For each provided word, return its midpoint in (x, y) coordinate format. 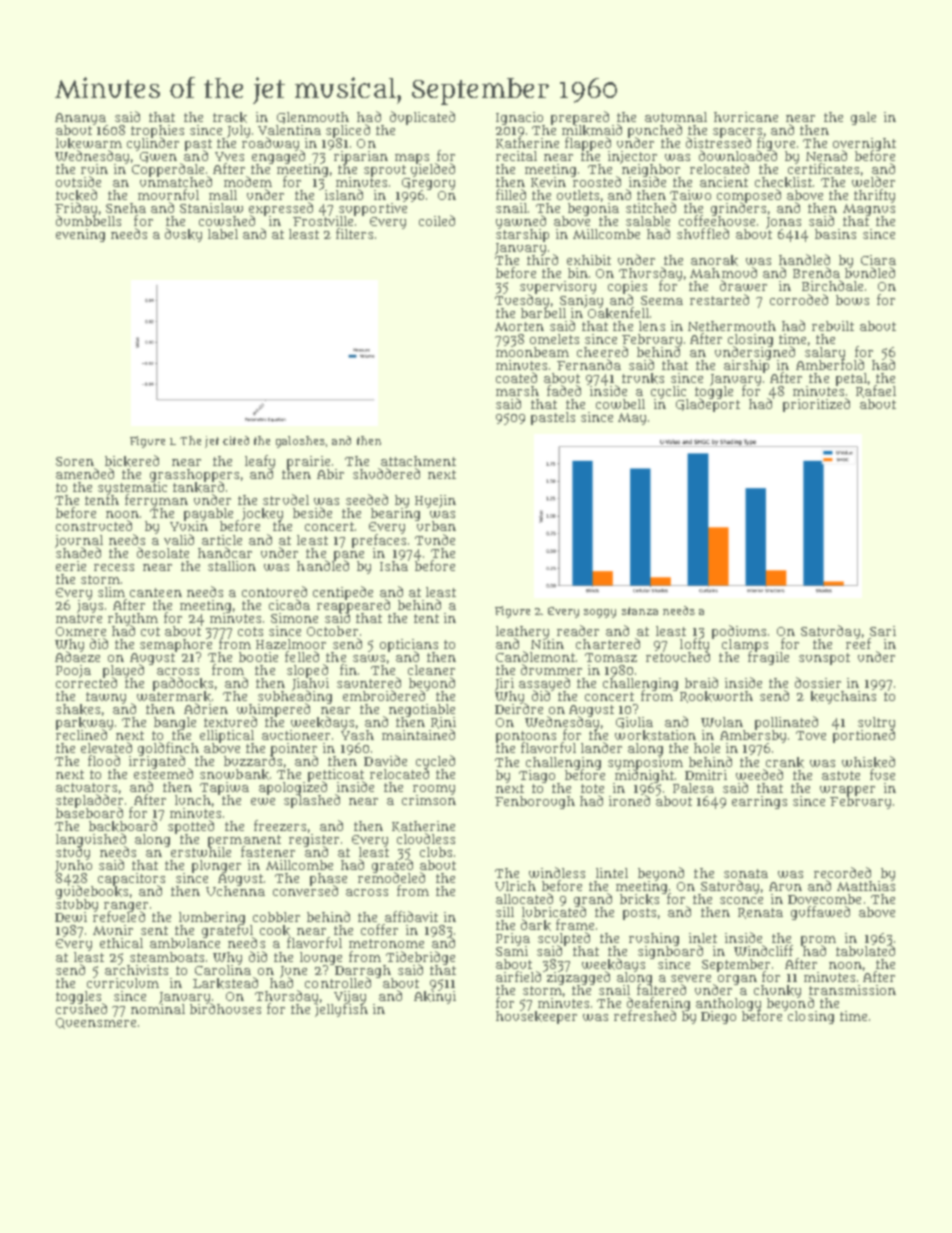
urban (436, 526)
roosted (597, 182)
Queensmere (96, 1023)
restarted (719, 299)
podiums (739, 632)
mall (223, 195)
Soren (75, 461)
